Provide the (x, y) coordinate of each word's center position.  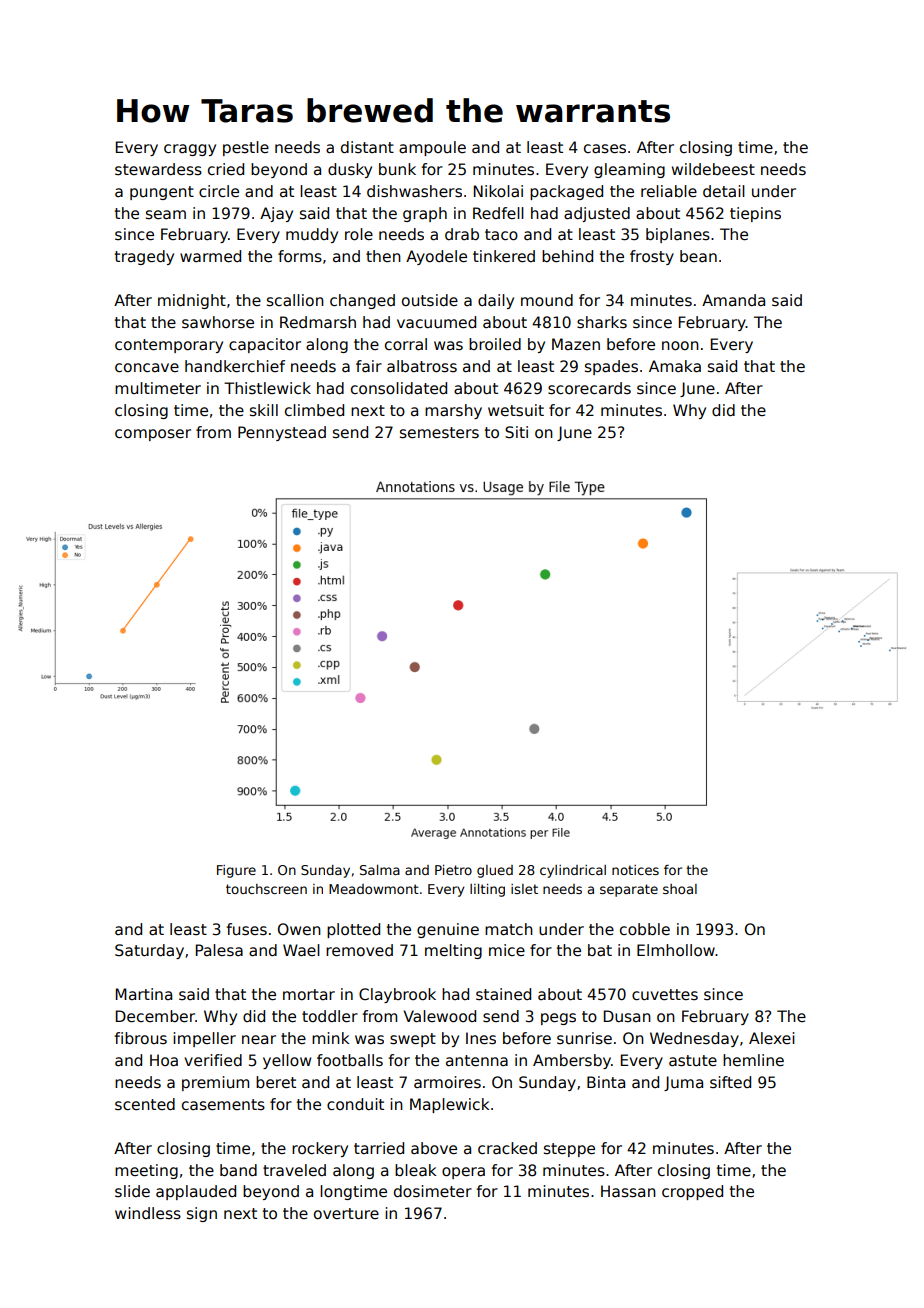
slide (132, 1191)
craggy (190, 150)
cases (605, 149)
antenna (477, 1060)
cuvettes (665, 994)
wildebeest (713, 169)
